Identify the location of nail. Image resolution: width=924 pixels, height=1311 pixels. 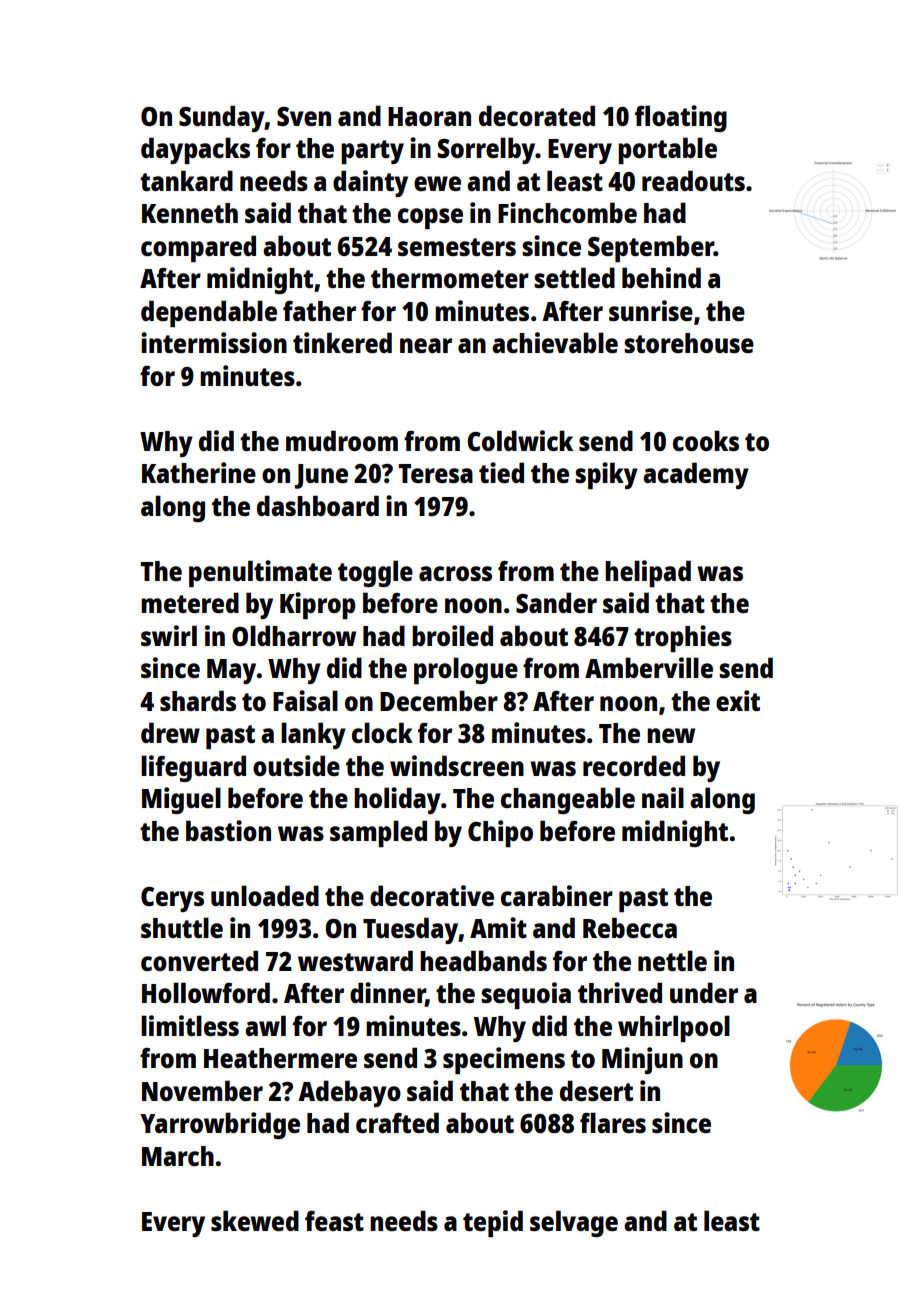
(663, 797).
